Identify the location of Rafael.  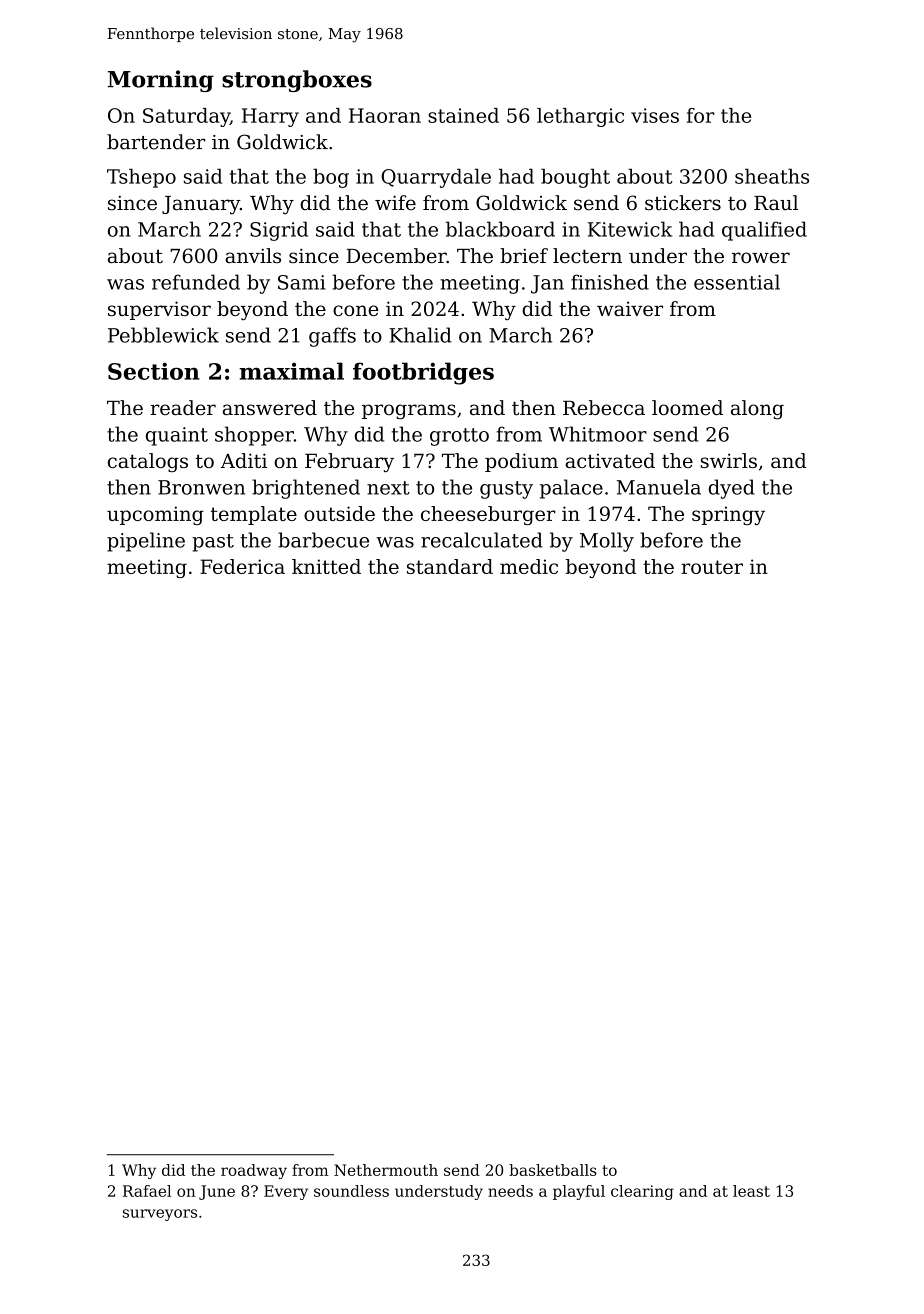
(147, 1191).
